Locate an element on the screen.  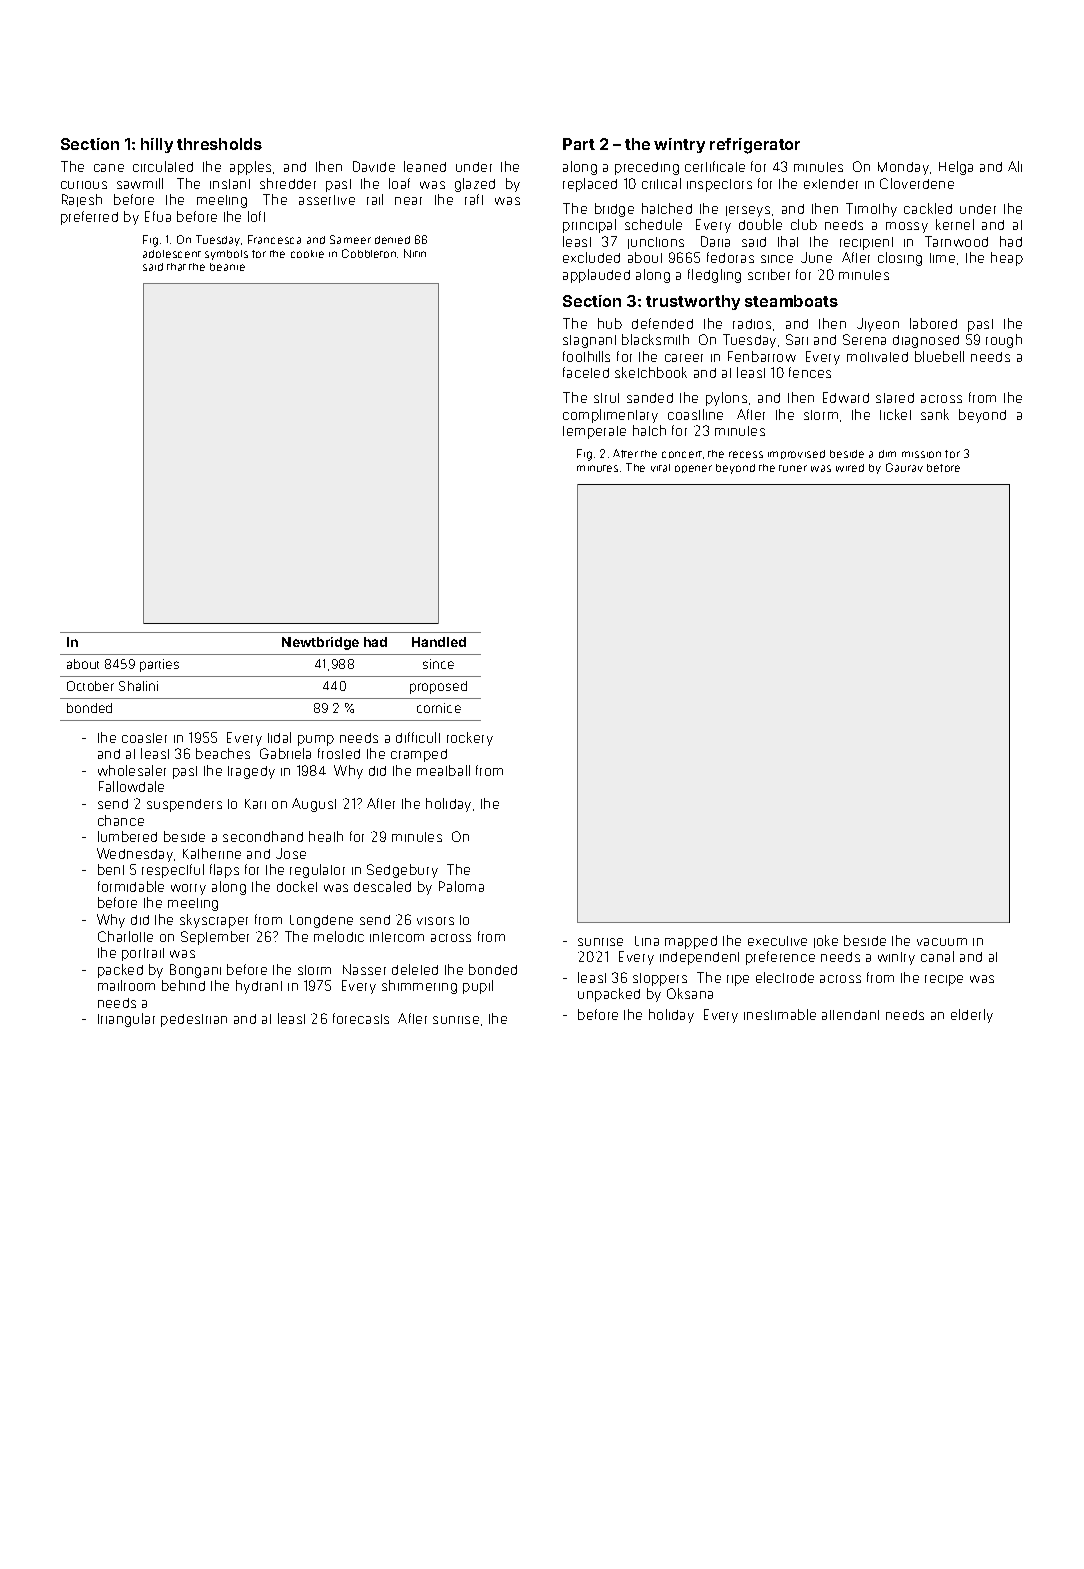
triangular is located at coordinates (126, 1020).
